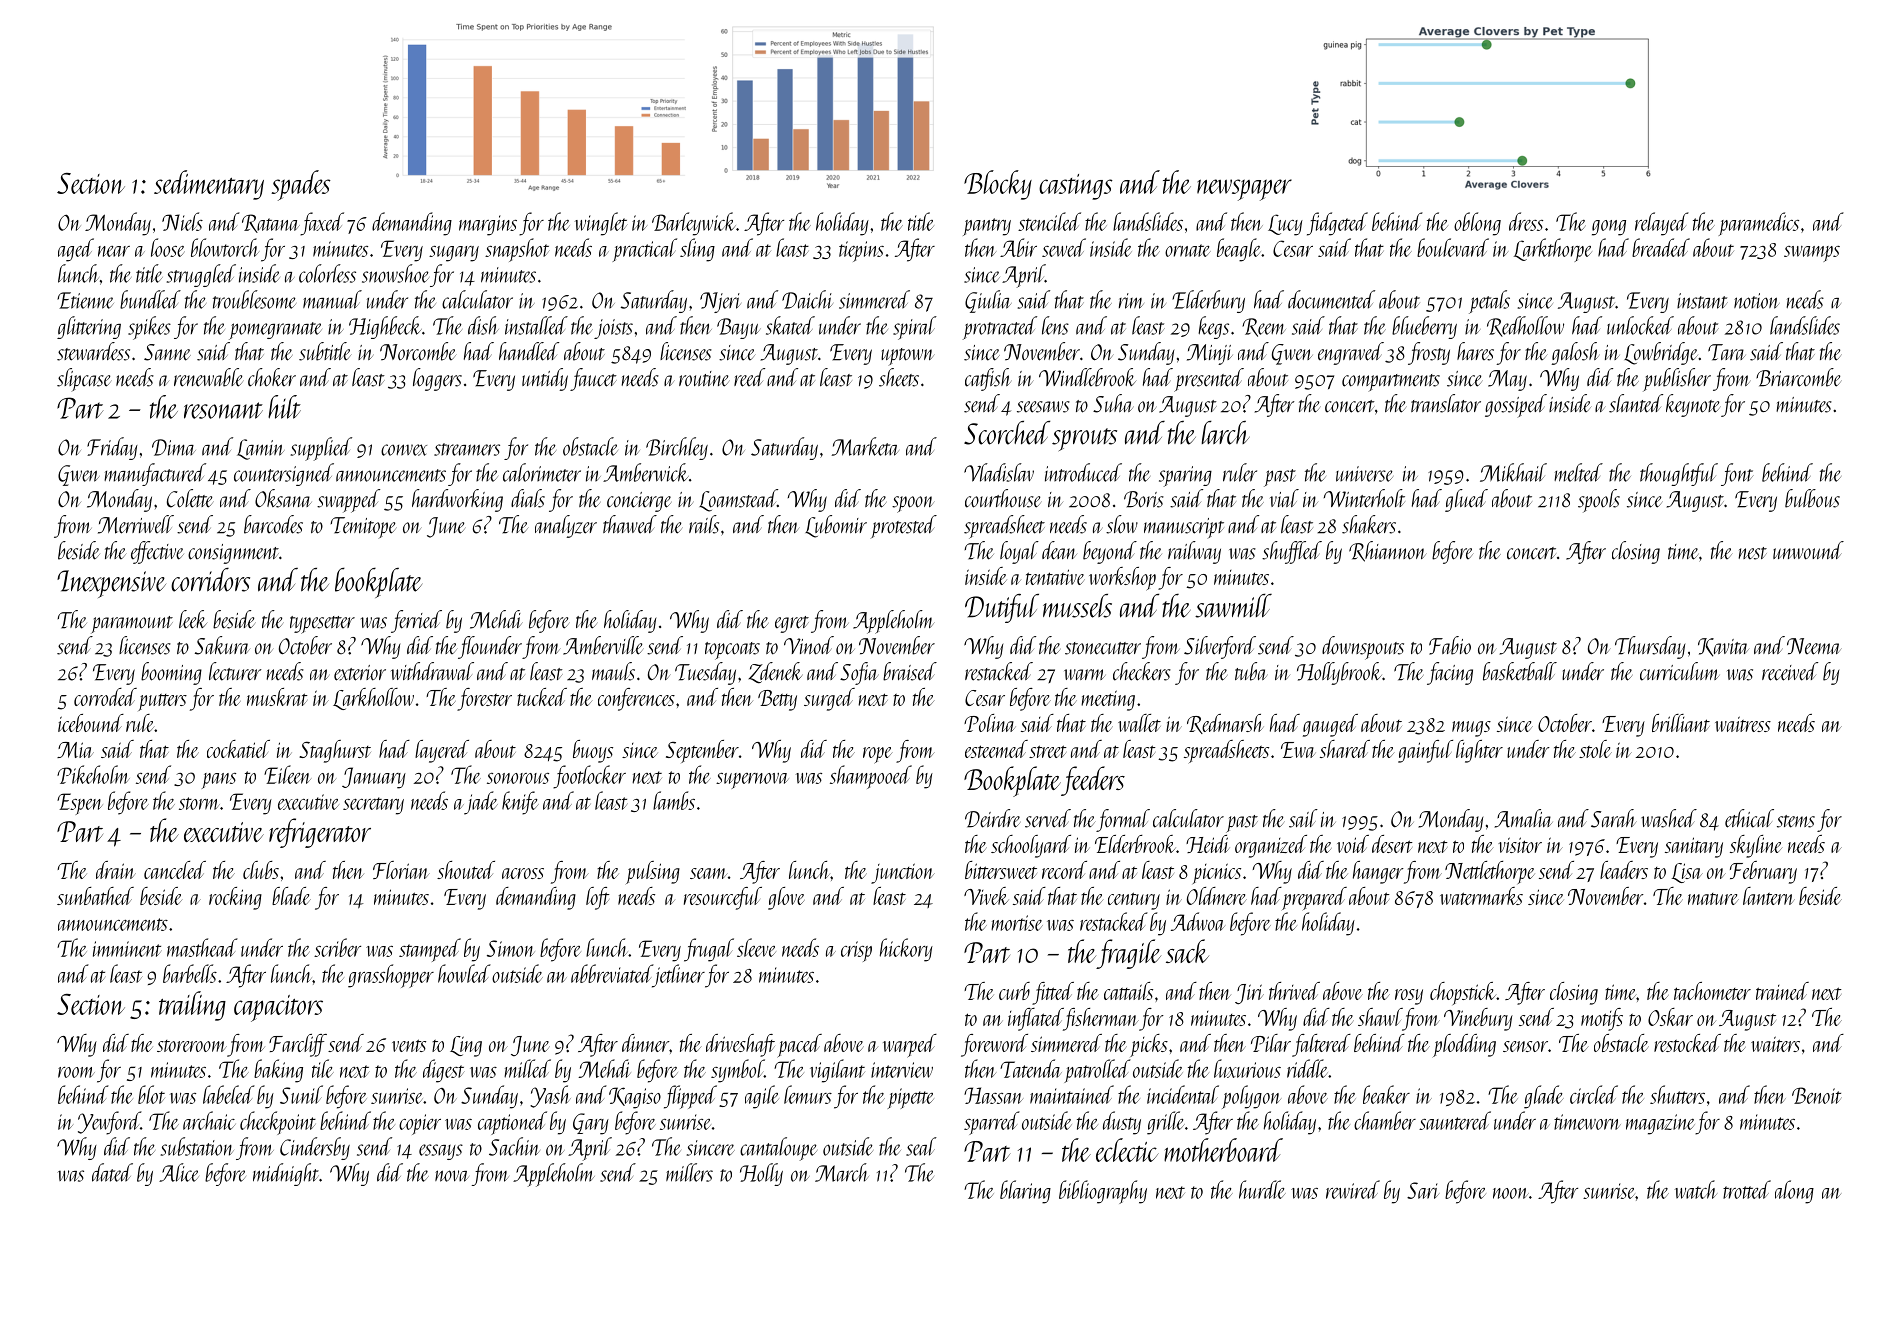 The width and height of the screenshot is (1898, 1342). What do you see at coordinates (93, 774) in the screenshot?
I see `Pikeholm` at bounding box center [93, 774].
